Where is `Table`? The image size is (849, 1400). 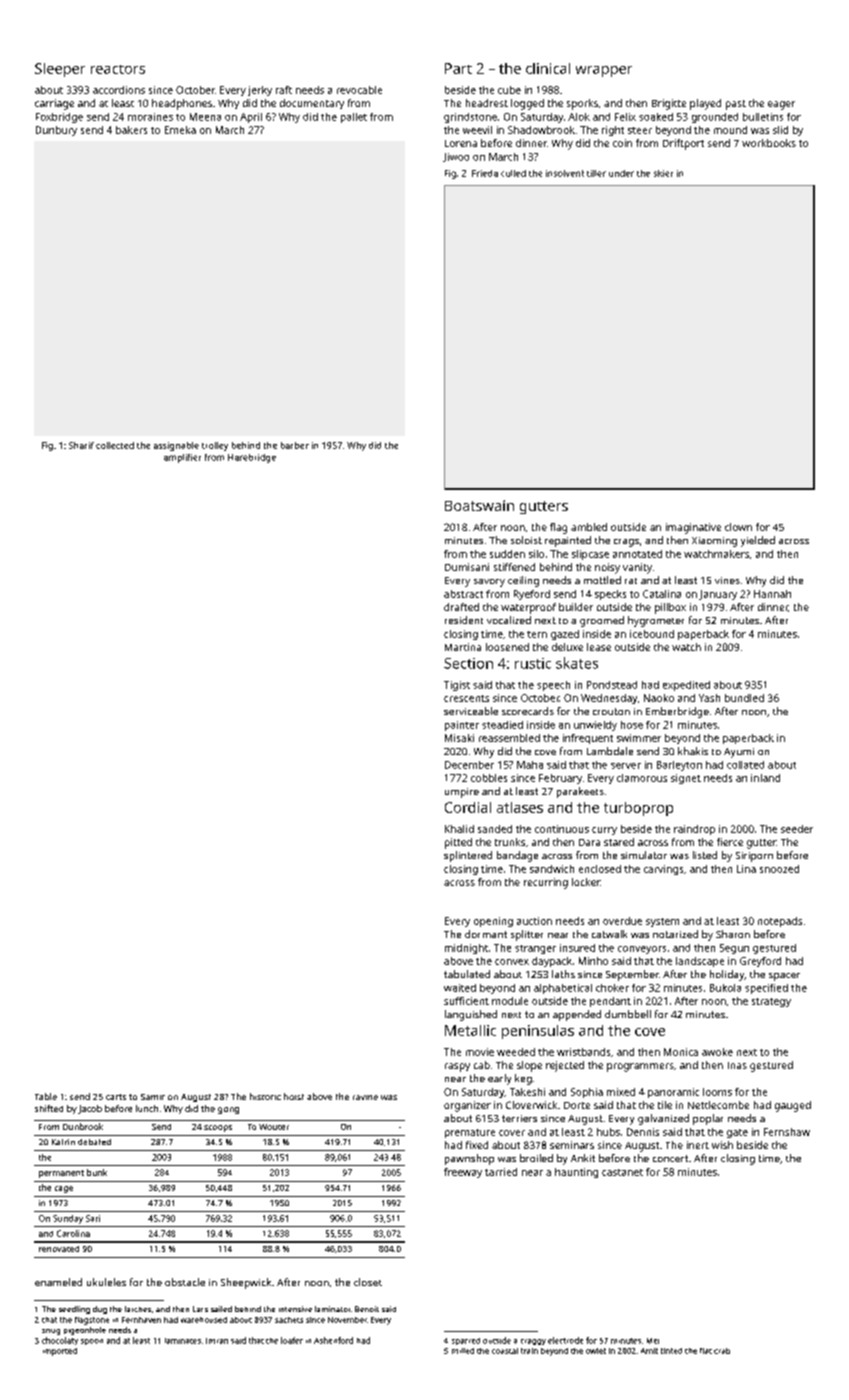 Table is located at coordinates (46, 1096).
